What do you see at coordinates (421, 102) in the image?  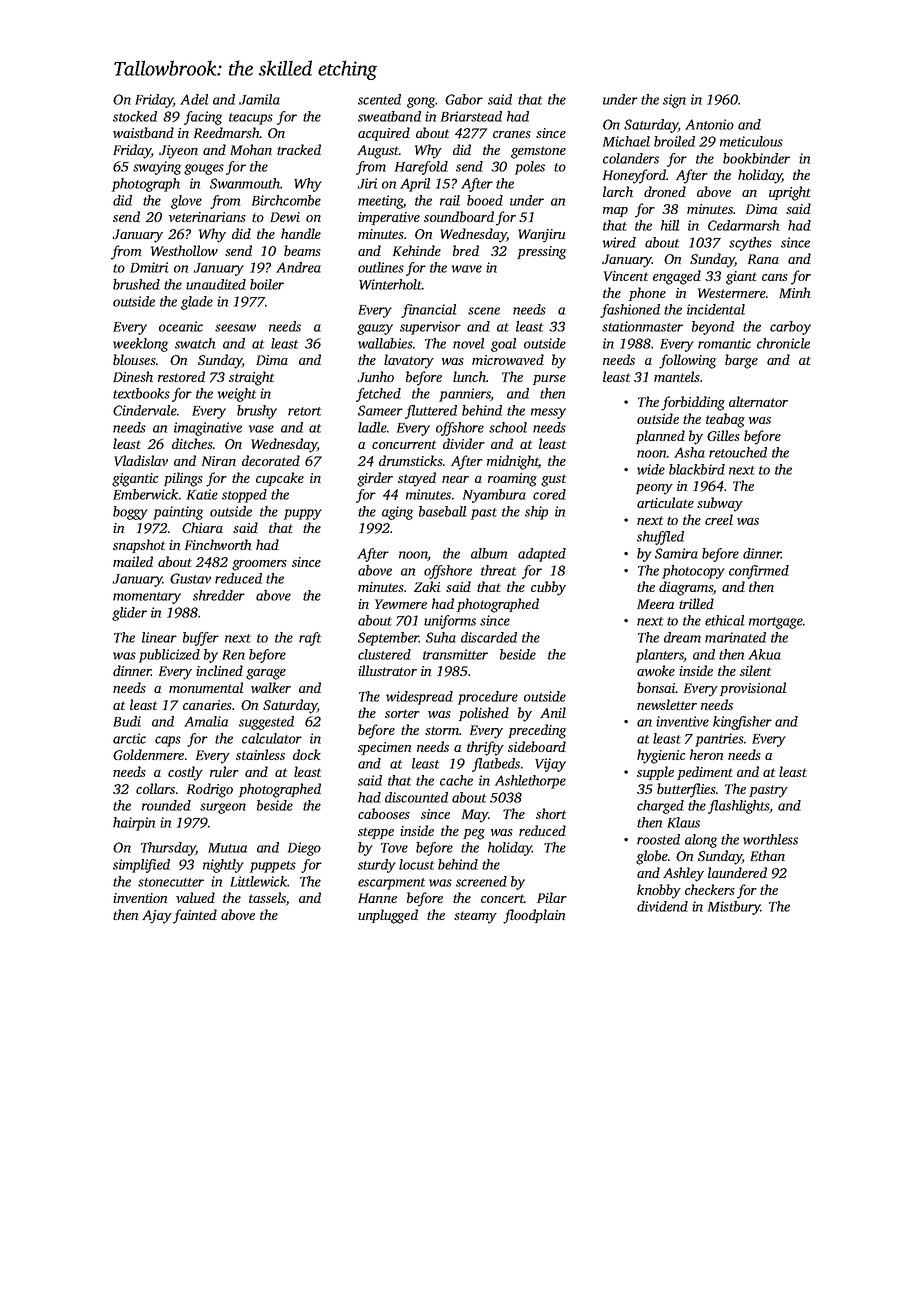 I see `gong` at bounding box center [421, 102].
